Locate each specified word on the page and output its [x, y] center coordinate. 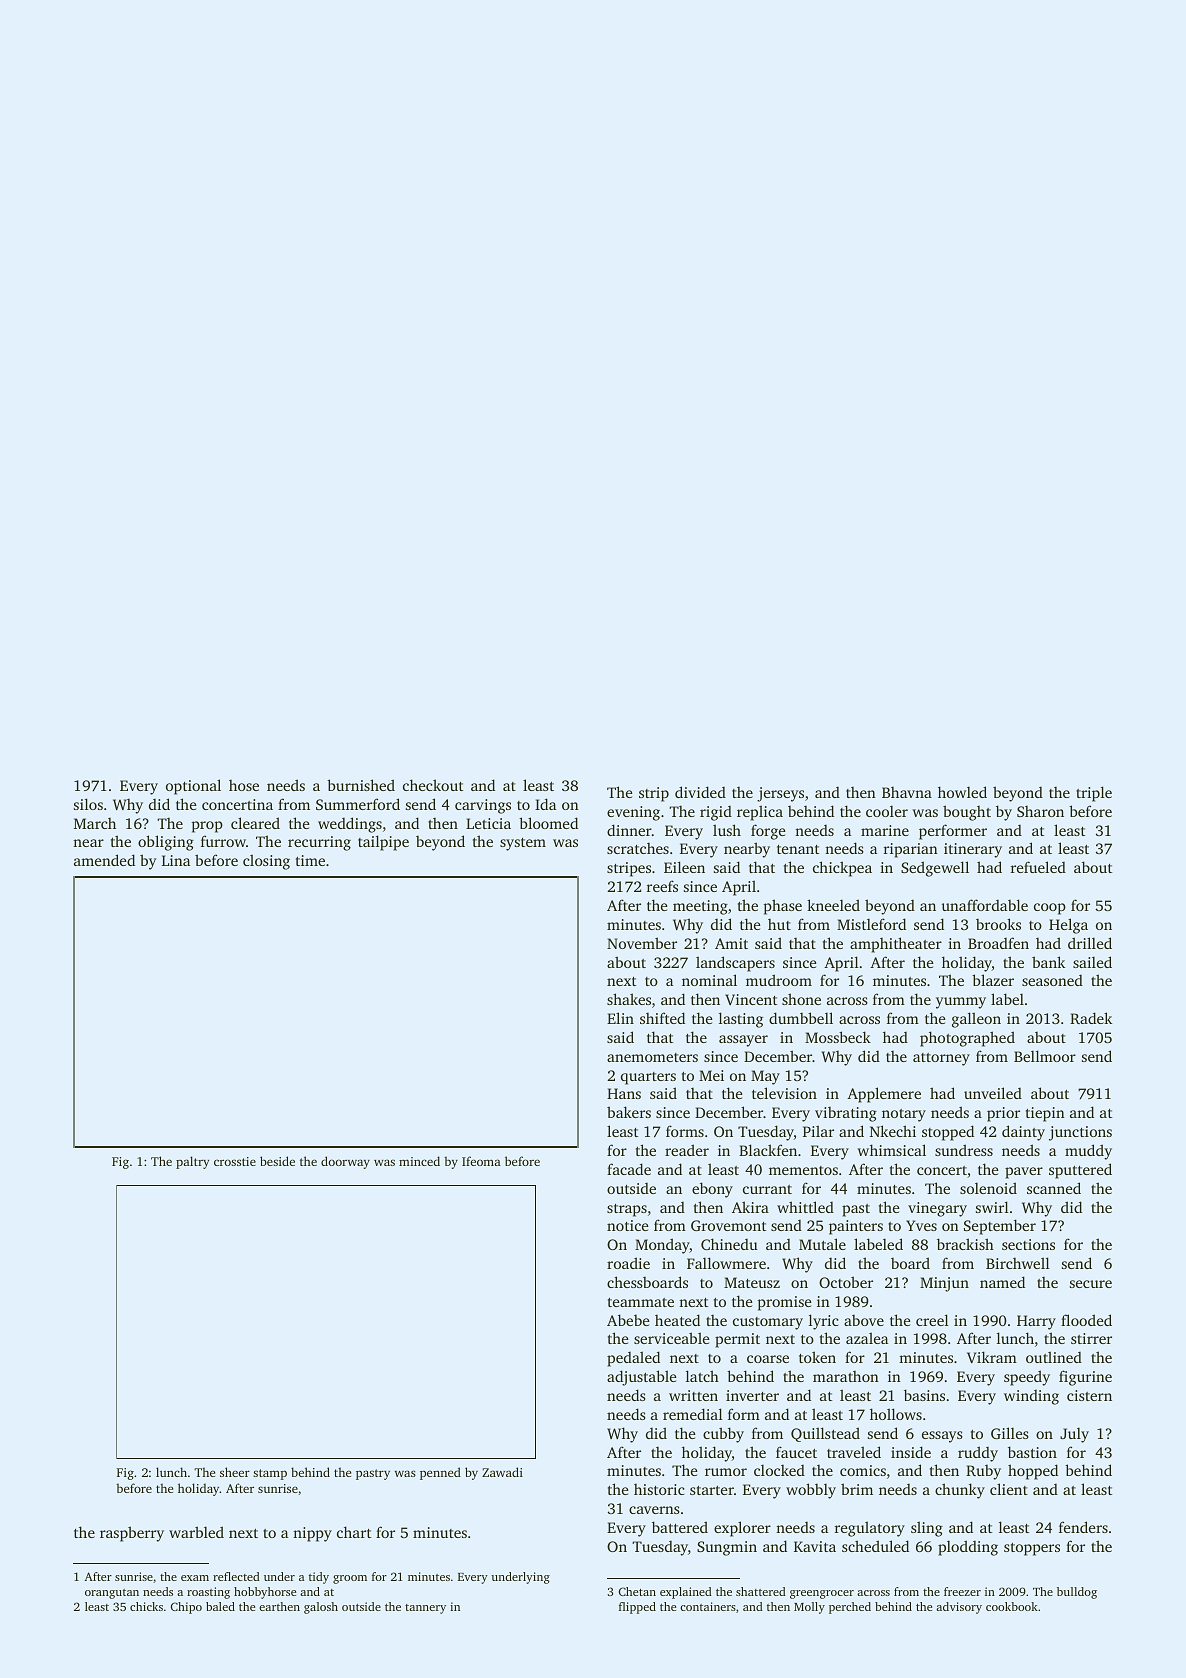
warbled [196, 1532]
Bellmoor [1045, 1056]
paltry [192, 1162]
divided [700, 792]
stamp [270, 1474]
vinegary [937, 1209]
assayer [743, 1041]
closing [266, 862]
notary [904, 1115]
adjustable [642, 1378]
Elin [620, 1018]
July [1074, 1435]
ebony [712, 1190]
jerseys [780, 794]
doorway [345, 1162]
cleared [255, 823]
